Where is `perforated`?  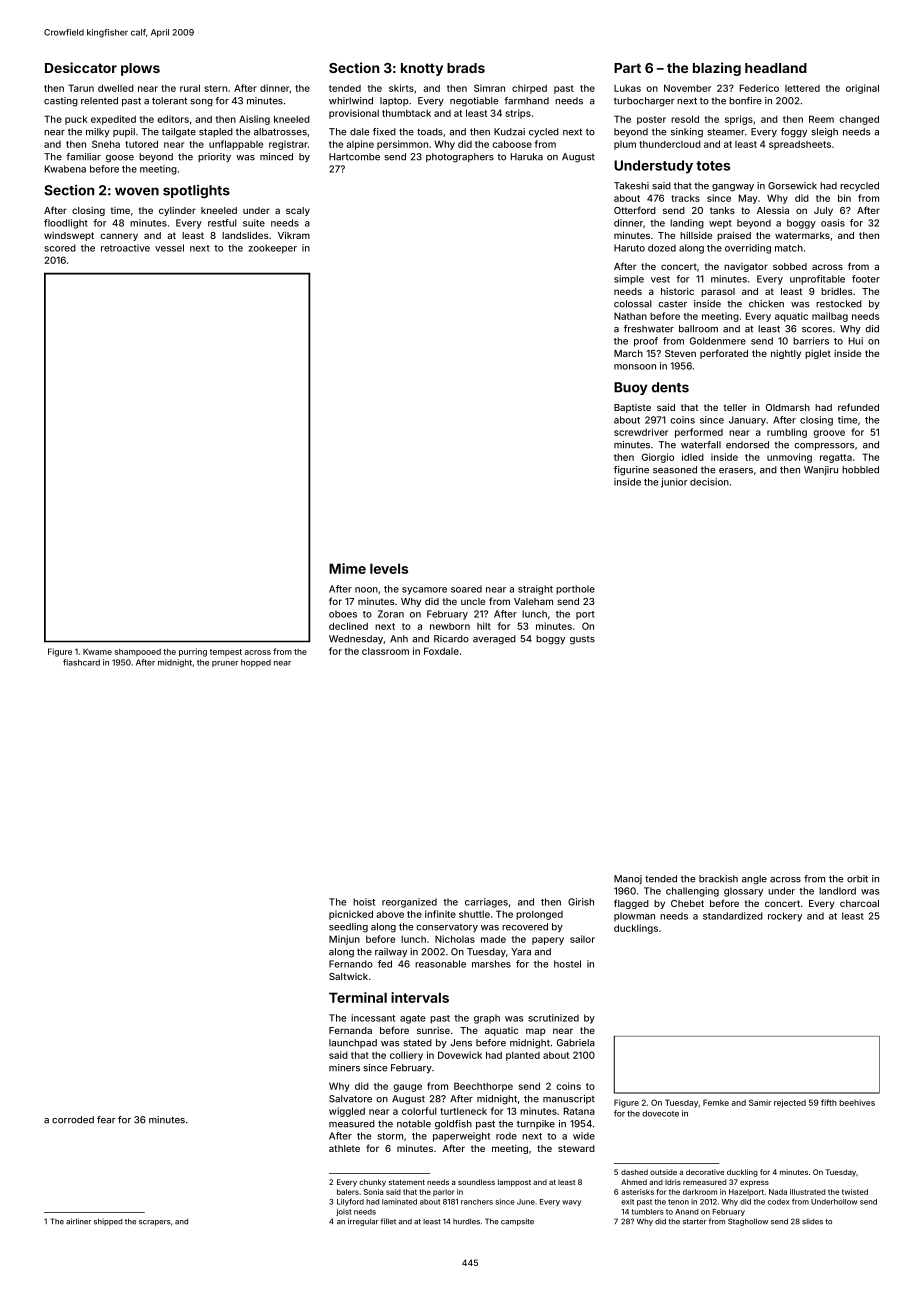
perforated is located at coordinates (724, 354).
